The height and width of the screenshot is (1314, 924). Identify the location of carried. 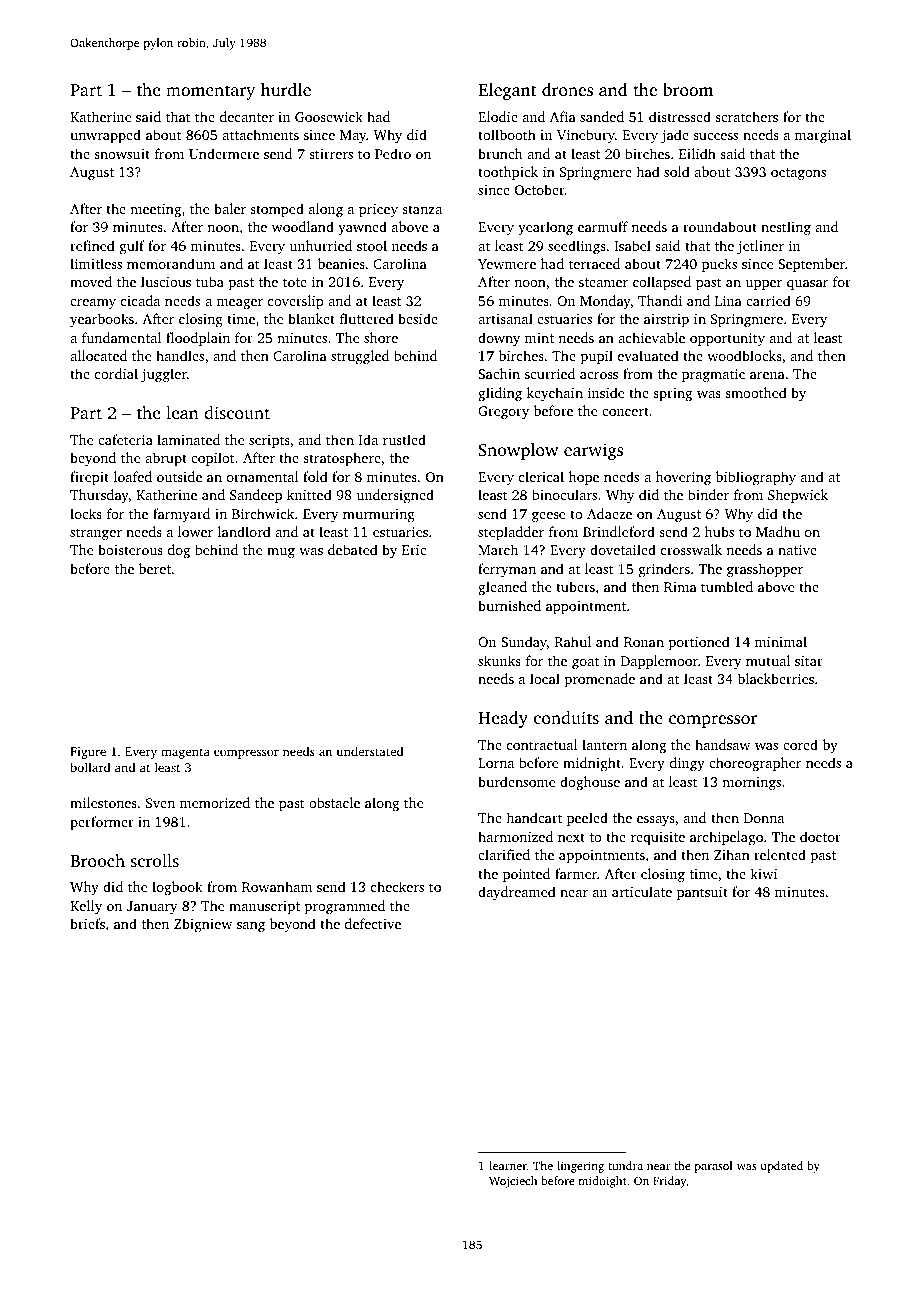
(768, 300).
